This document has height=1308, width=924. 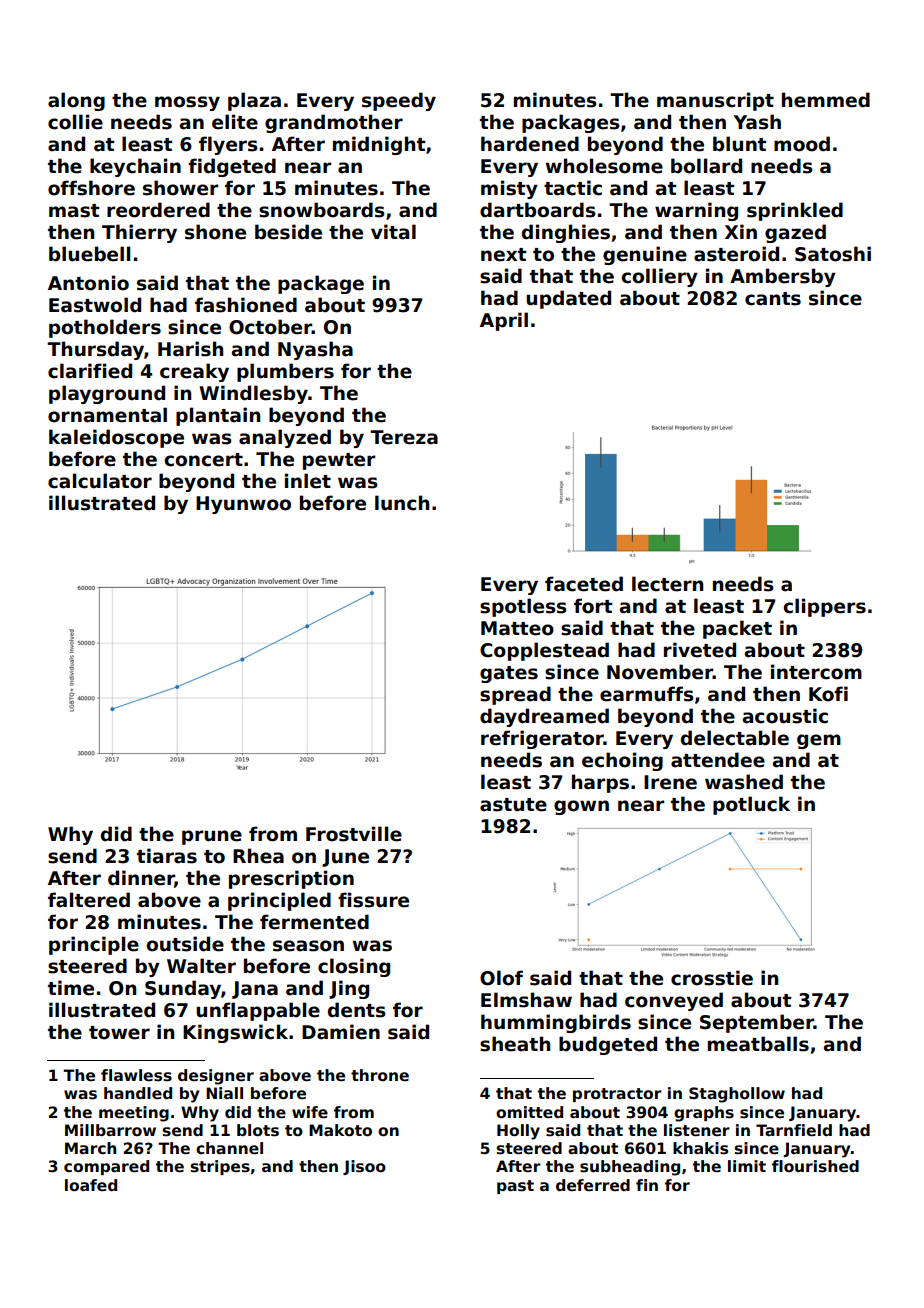 I want to click on along, so click(x=76, y=101).
